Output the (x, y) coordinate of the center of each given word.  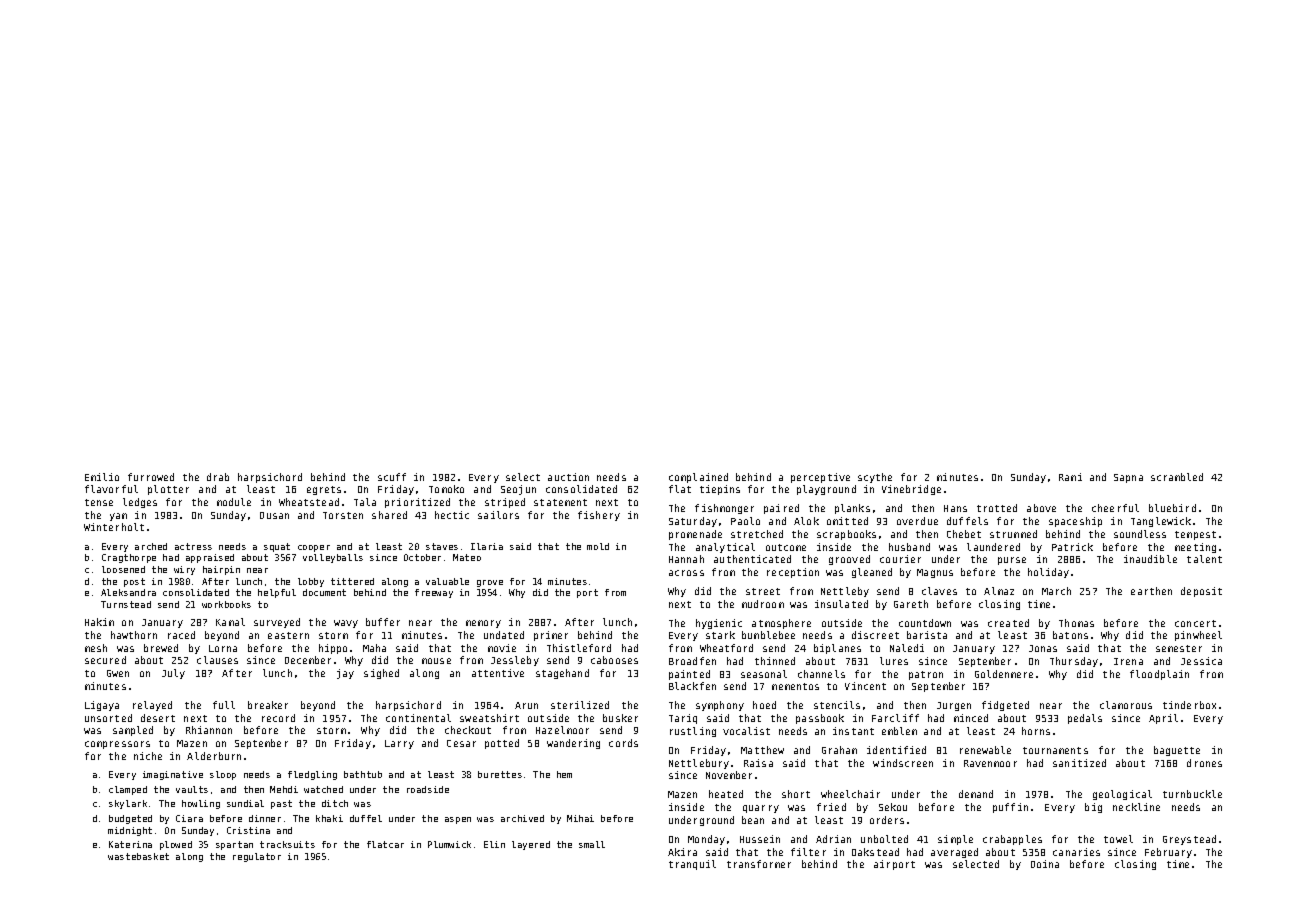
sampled (133, 731)
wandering (573, 744)
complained (698, 478)
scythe (875, 478)
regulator (257, 857)
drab (218, 477)
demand (976, 794)
